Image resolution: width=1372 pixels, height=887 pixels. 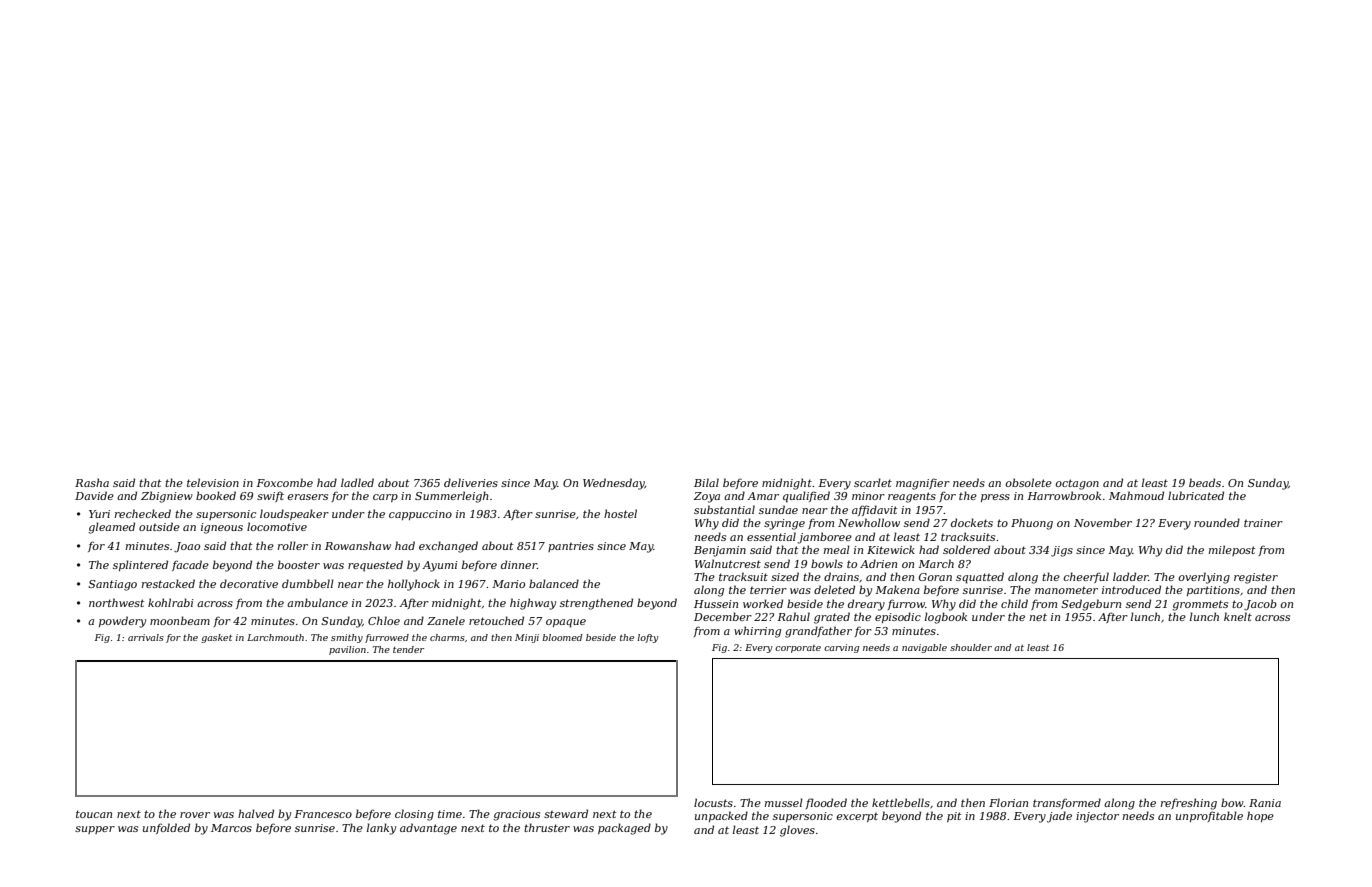 I want to click on locusts, so click(x=713, y=802).
